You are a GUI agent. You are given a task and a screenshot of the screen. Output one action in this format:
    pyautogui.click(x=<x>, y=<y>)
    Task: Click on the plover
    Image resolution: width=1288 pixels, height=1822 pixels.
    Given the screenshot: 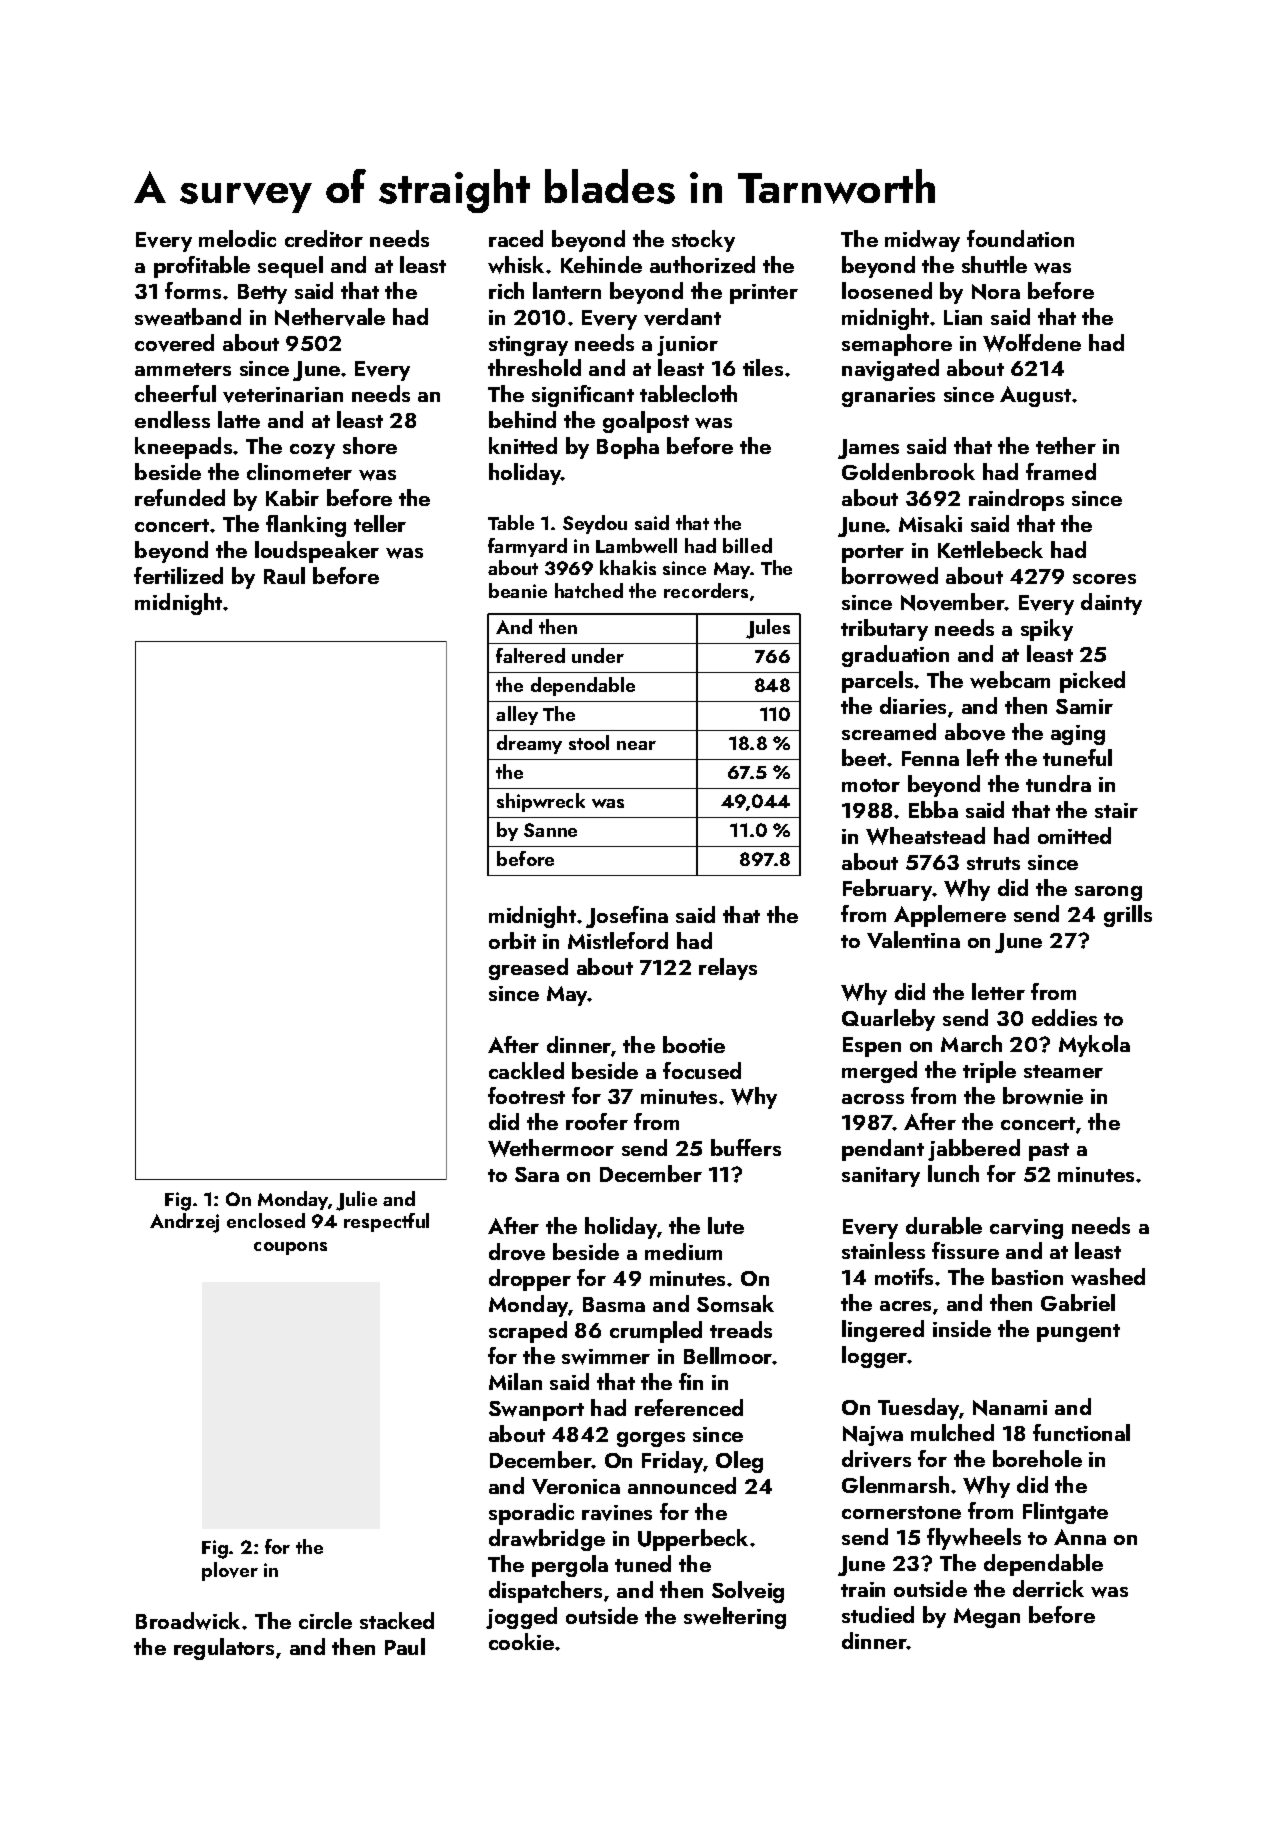 What is the action you would take?
    pyautogui.click(x=230, y=1571)
